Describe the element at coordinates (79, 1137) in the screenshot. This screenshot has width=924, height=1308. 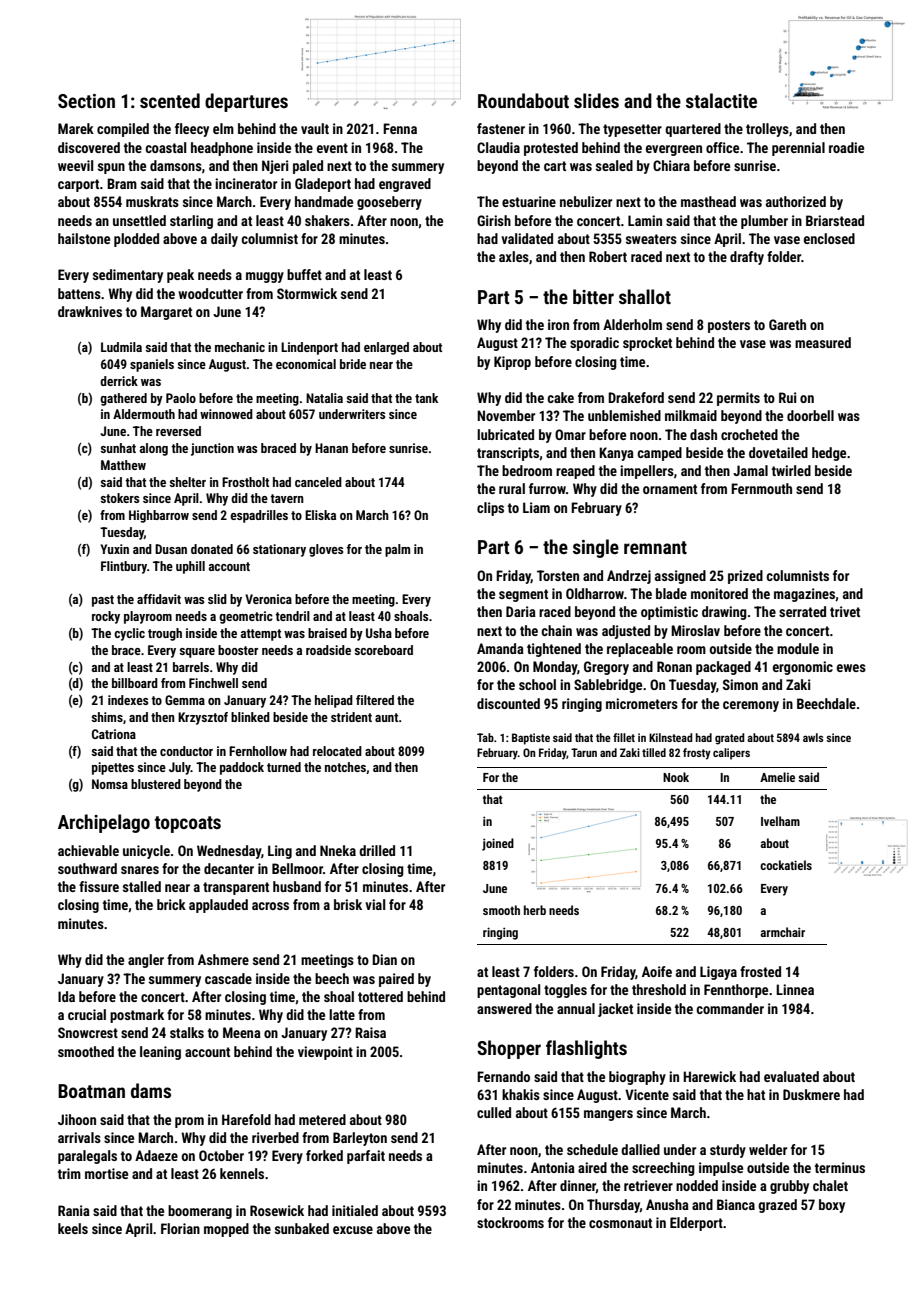
I see `arrivals` at that location.
